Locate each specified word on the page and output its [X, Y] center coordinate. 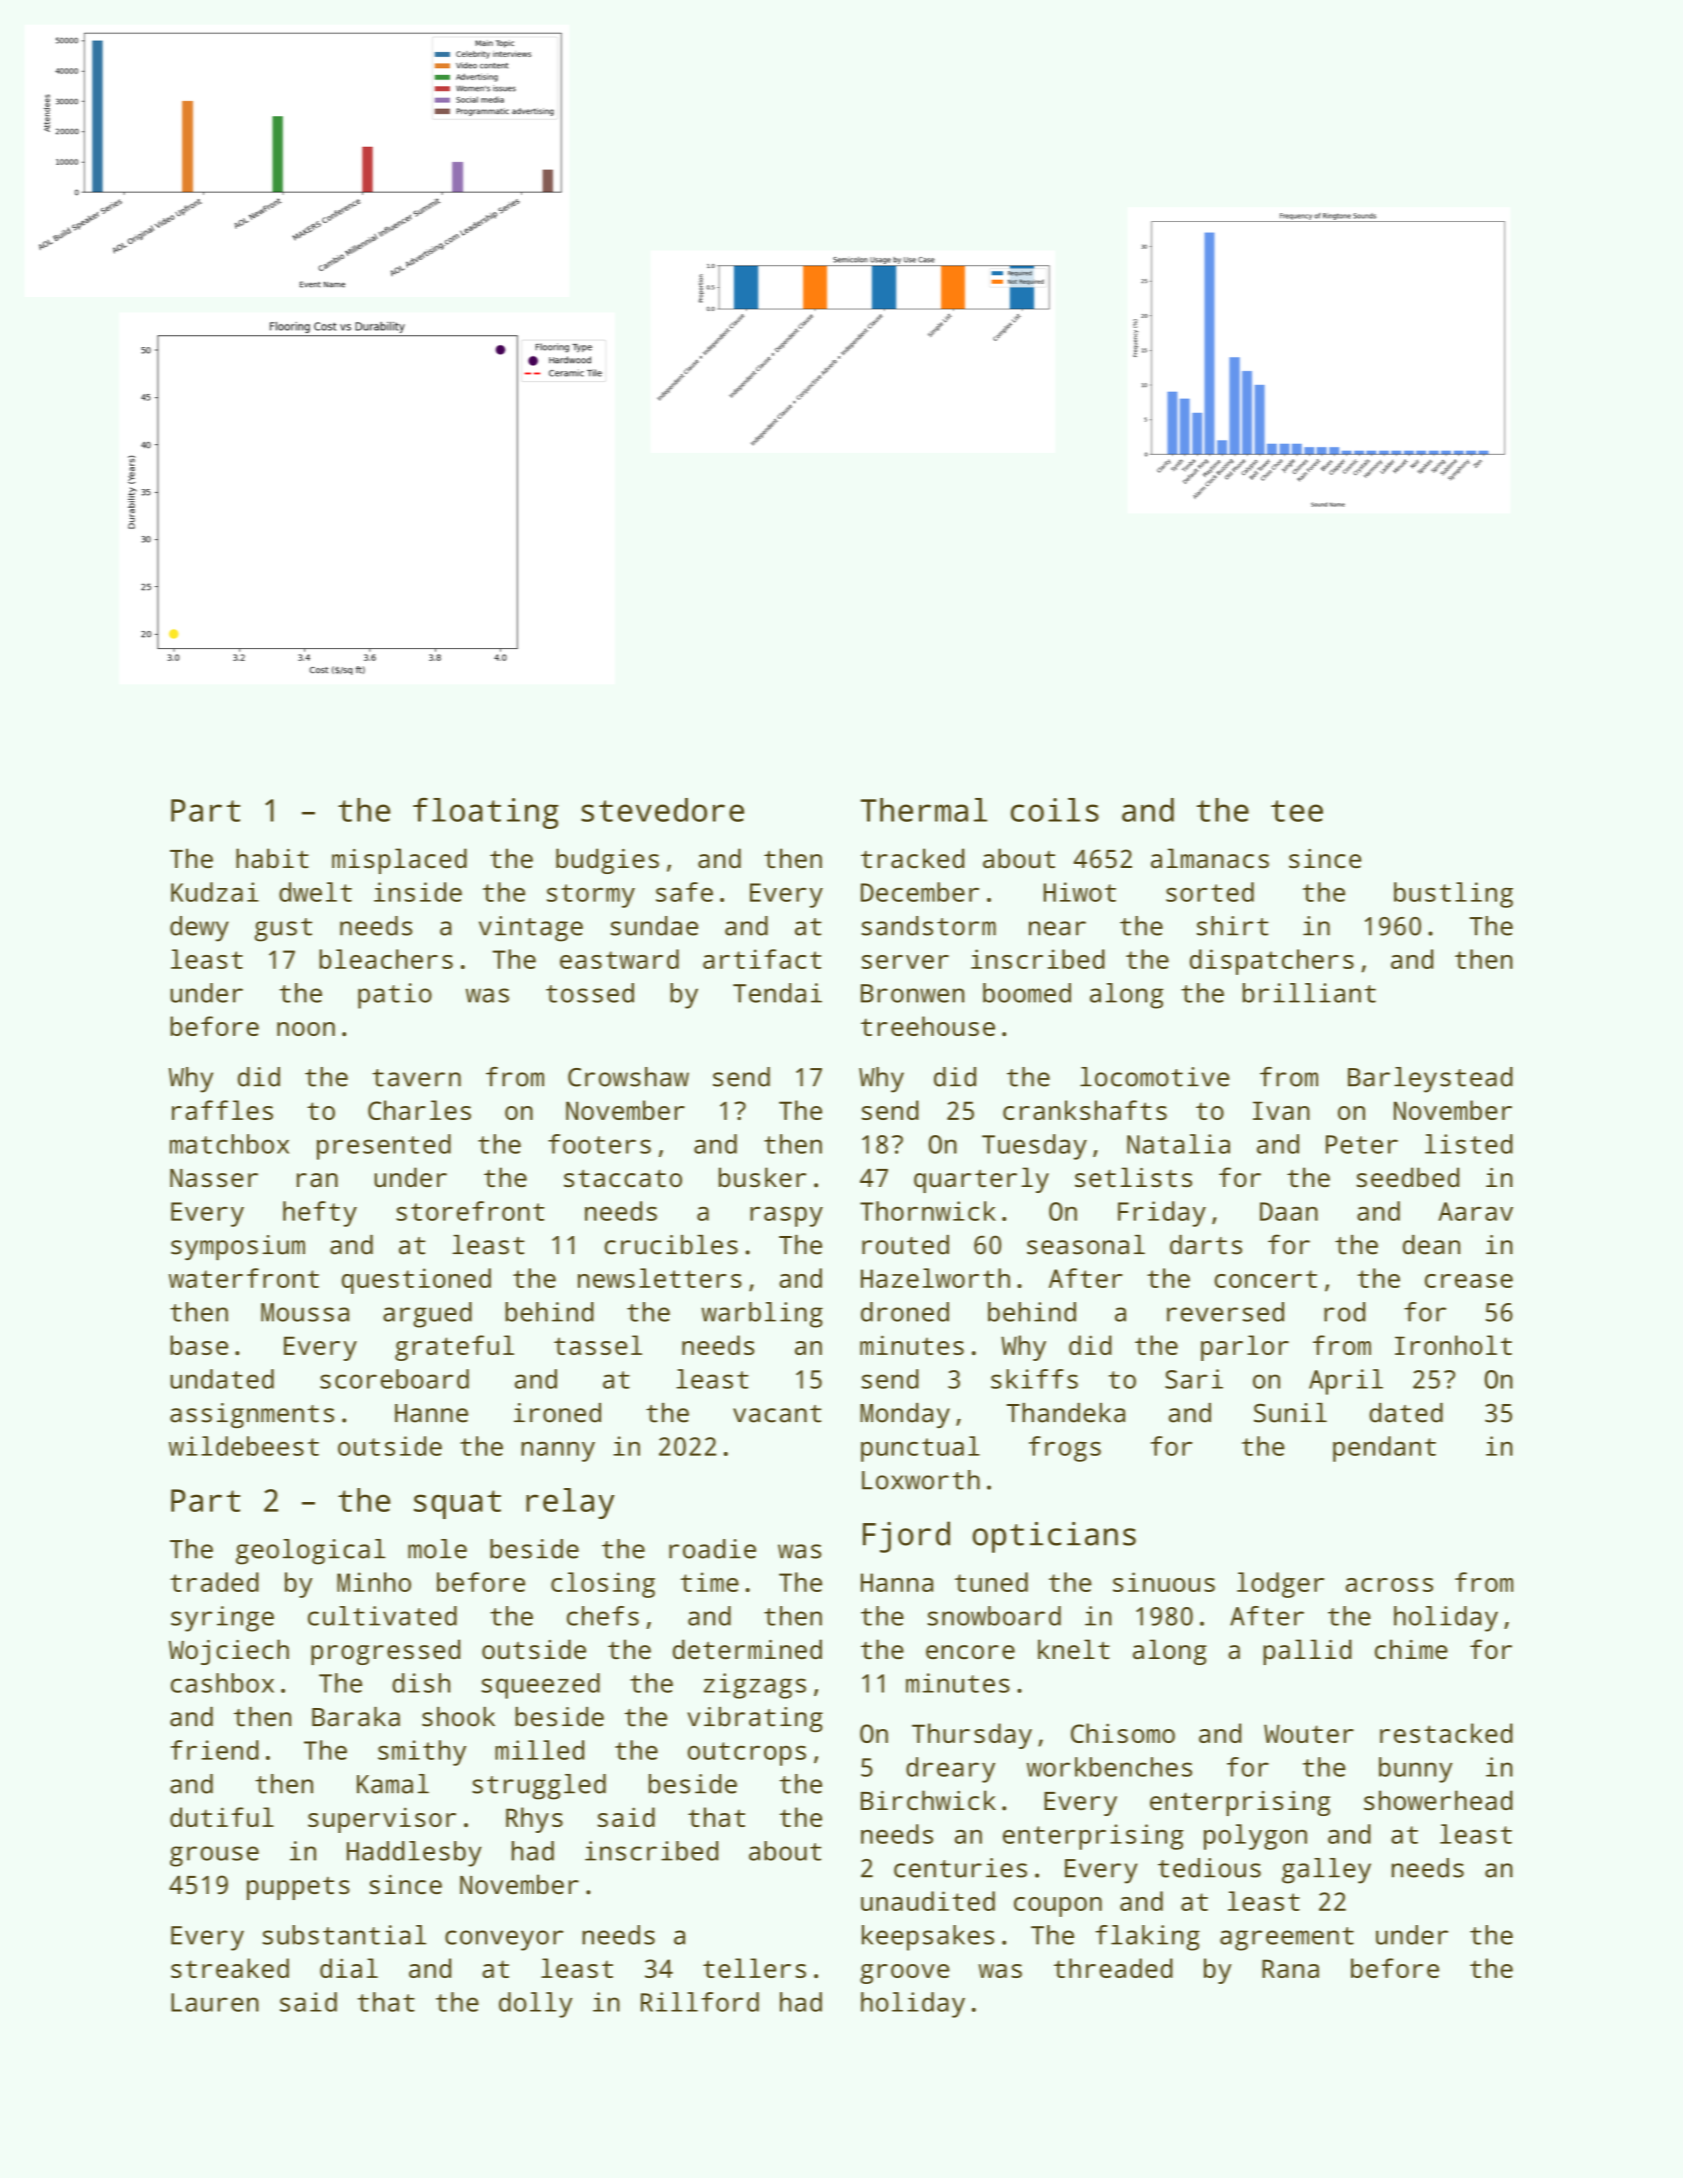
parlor [1245, 1348]
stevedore [662, 810]
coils [1055, 810]
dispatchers [1272, 962]
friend [215, 1750]
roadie [712, 1549]
